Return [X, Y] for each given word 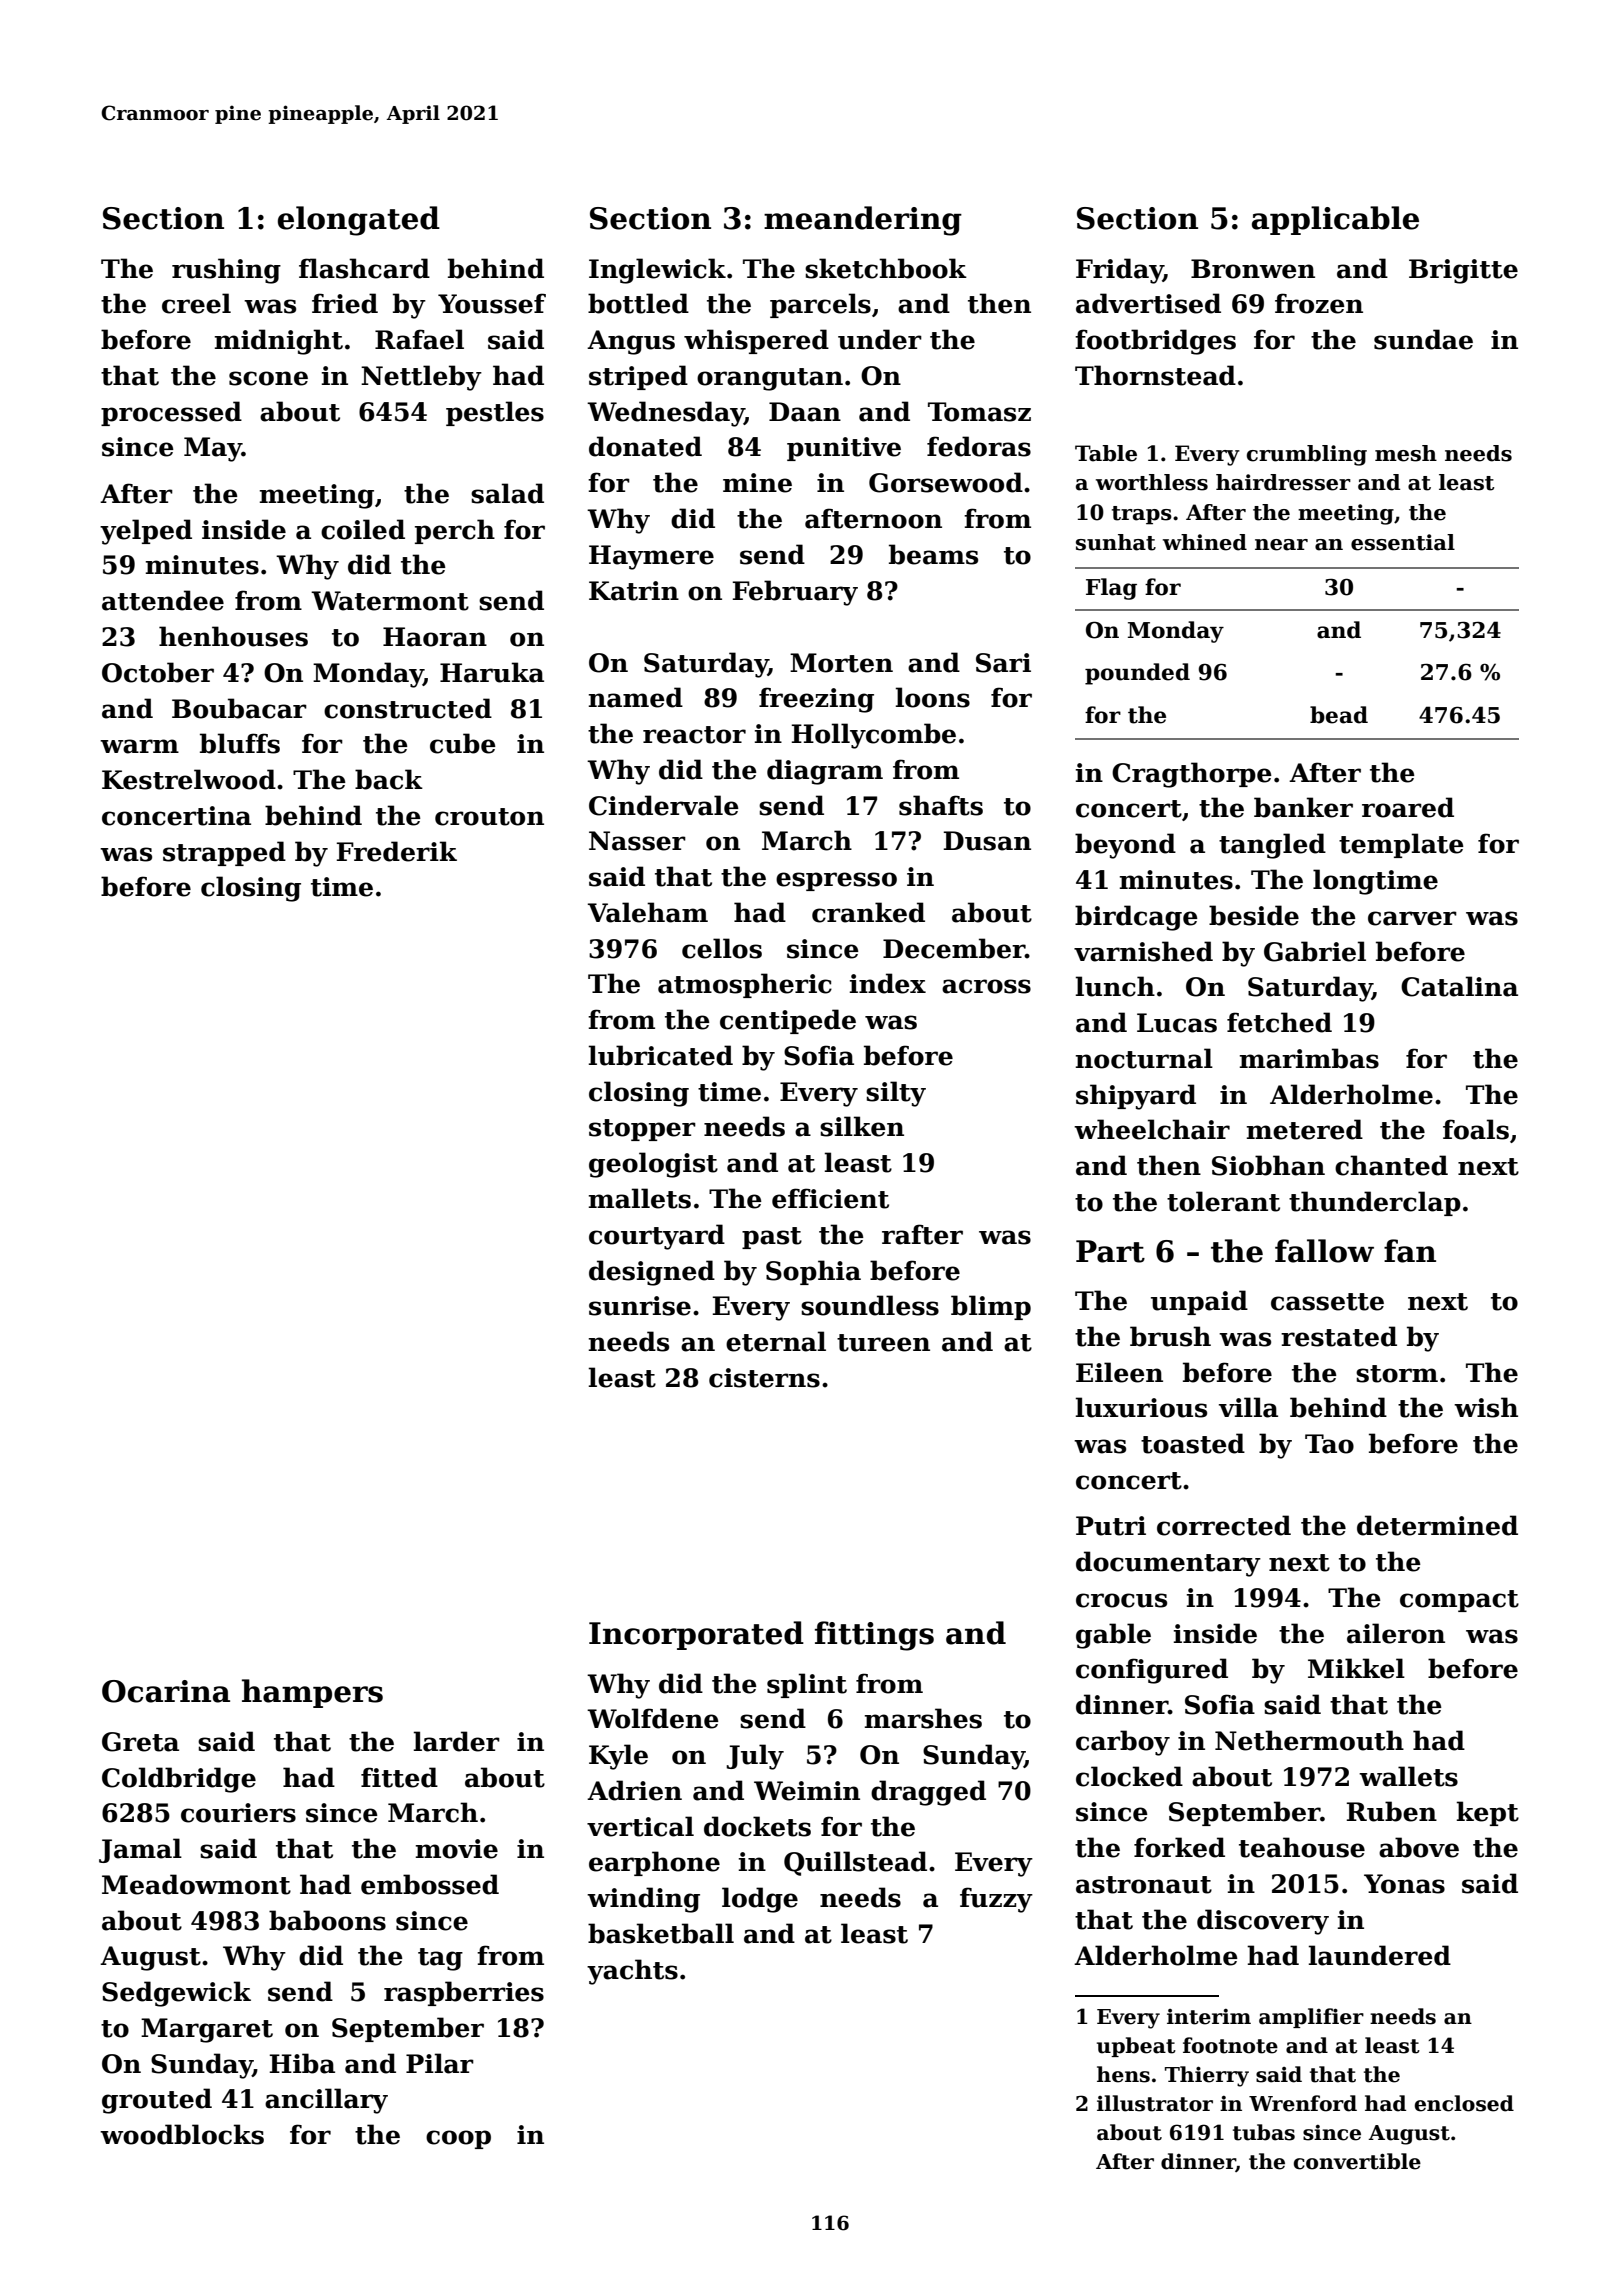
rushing [226, 271]
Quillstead [855, 1863]
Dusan [987, 841]
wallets [1408, 1776]
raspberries [464, 1993]
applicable [1335, 220]
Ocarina [166, 1691]
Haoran [435, 637]
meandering [863, 221]
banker [1303, 807]
